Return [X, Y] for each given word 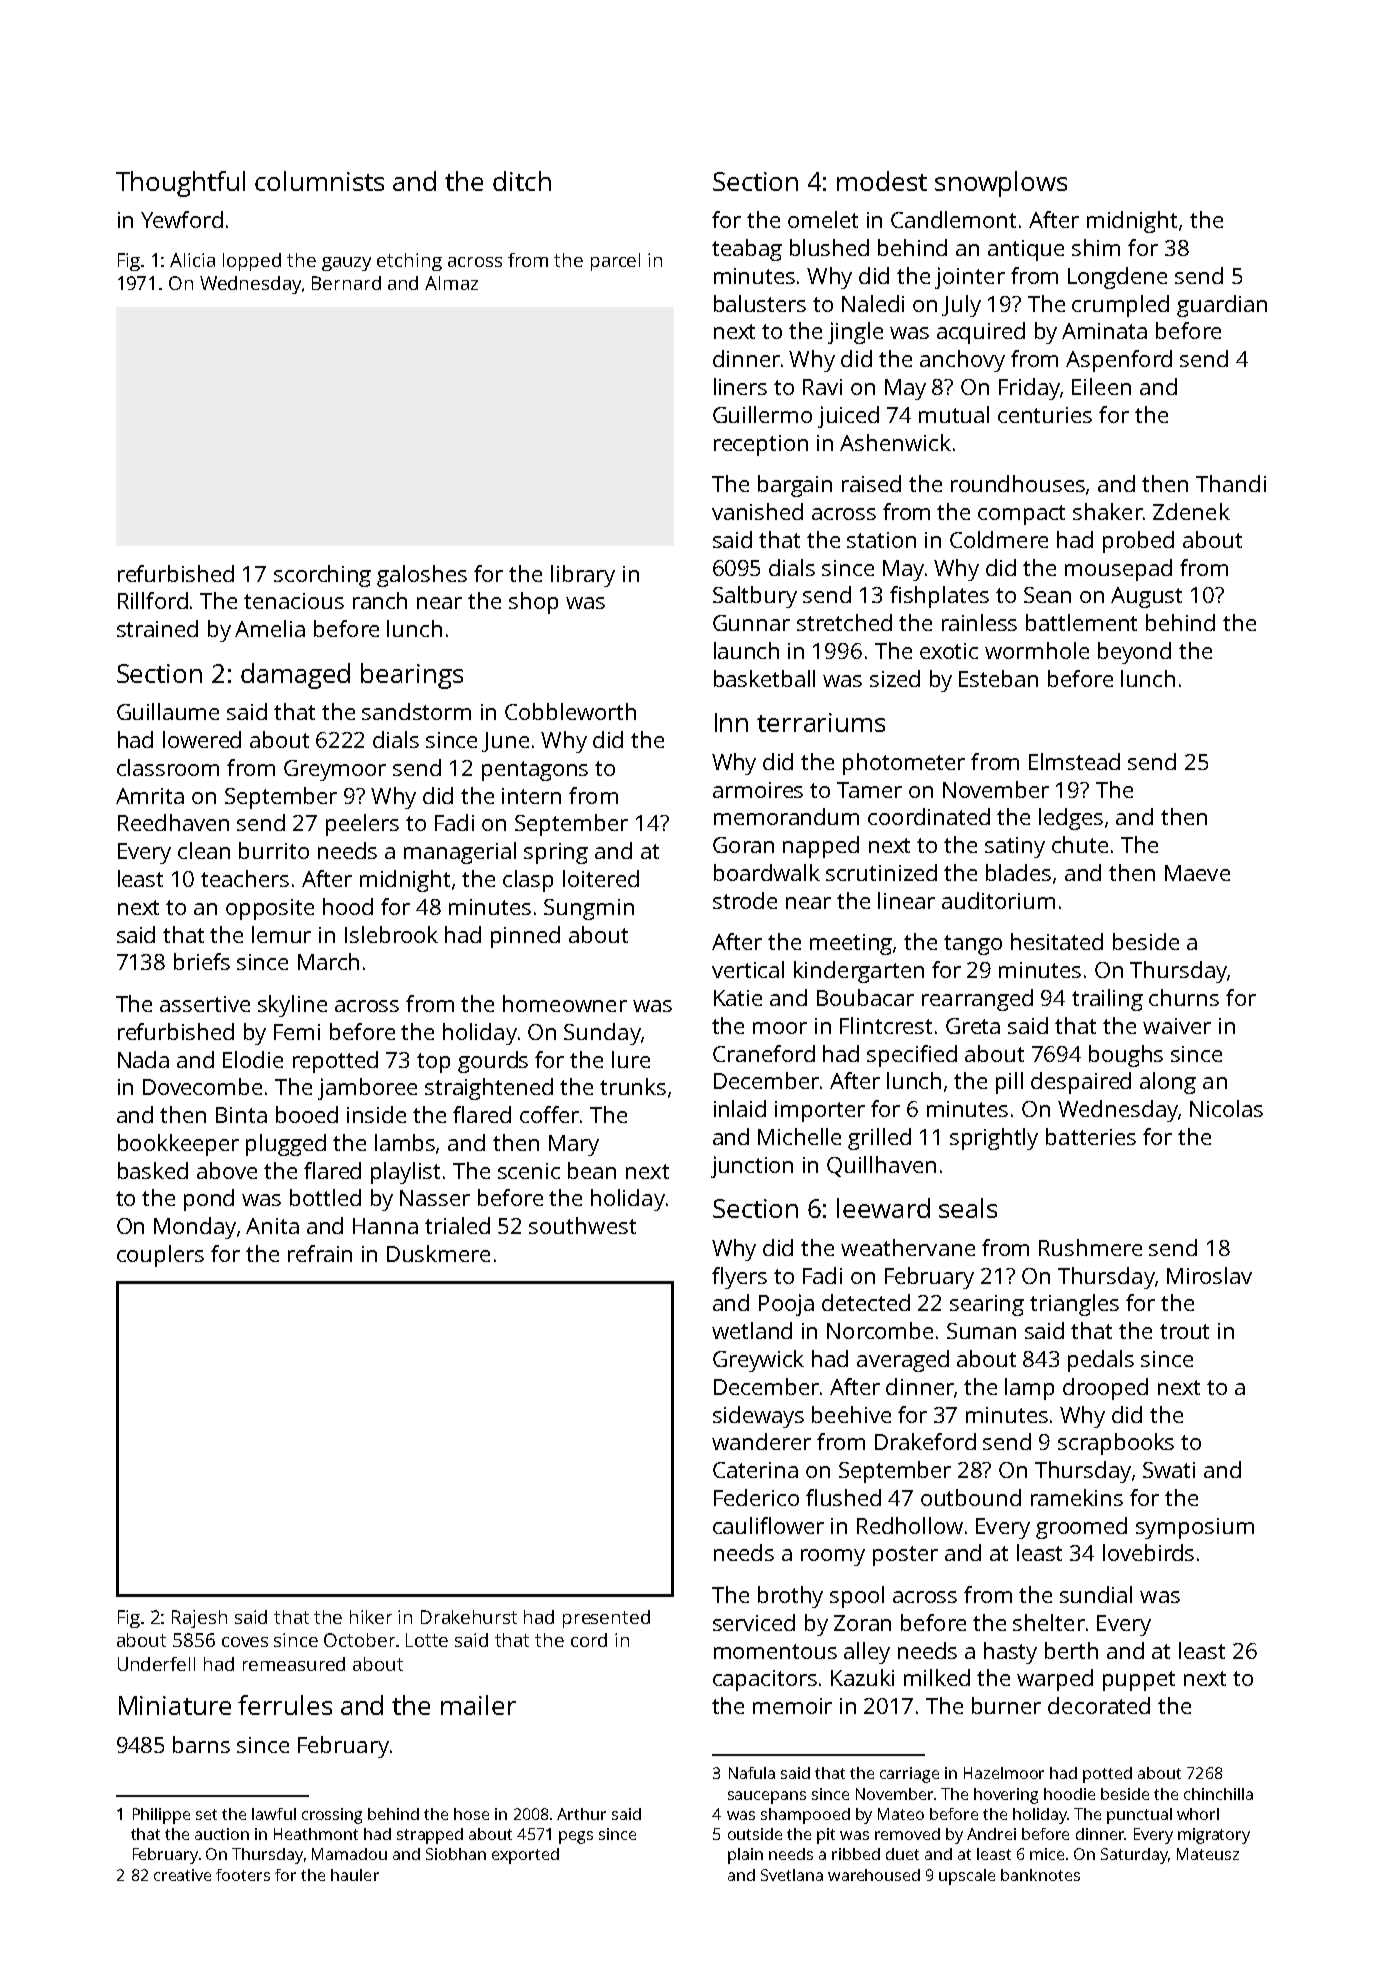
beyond [1134, 653]
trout [1184, 1331]
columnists [319, 181]
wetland [752, 1330]
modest [882, 181]
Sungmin [589, 909]
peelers [362, 825]
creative [182, 1875]
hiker [371, 1617]
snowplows [1001, 184]
